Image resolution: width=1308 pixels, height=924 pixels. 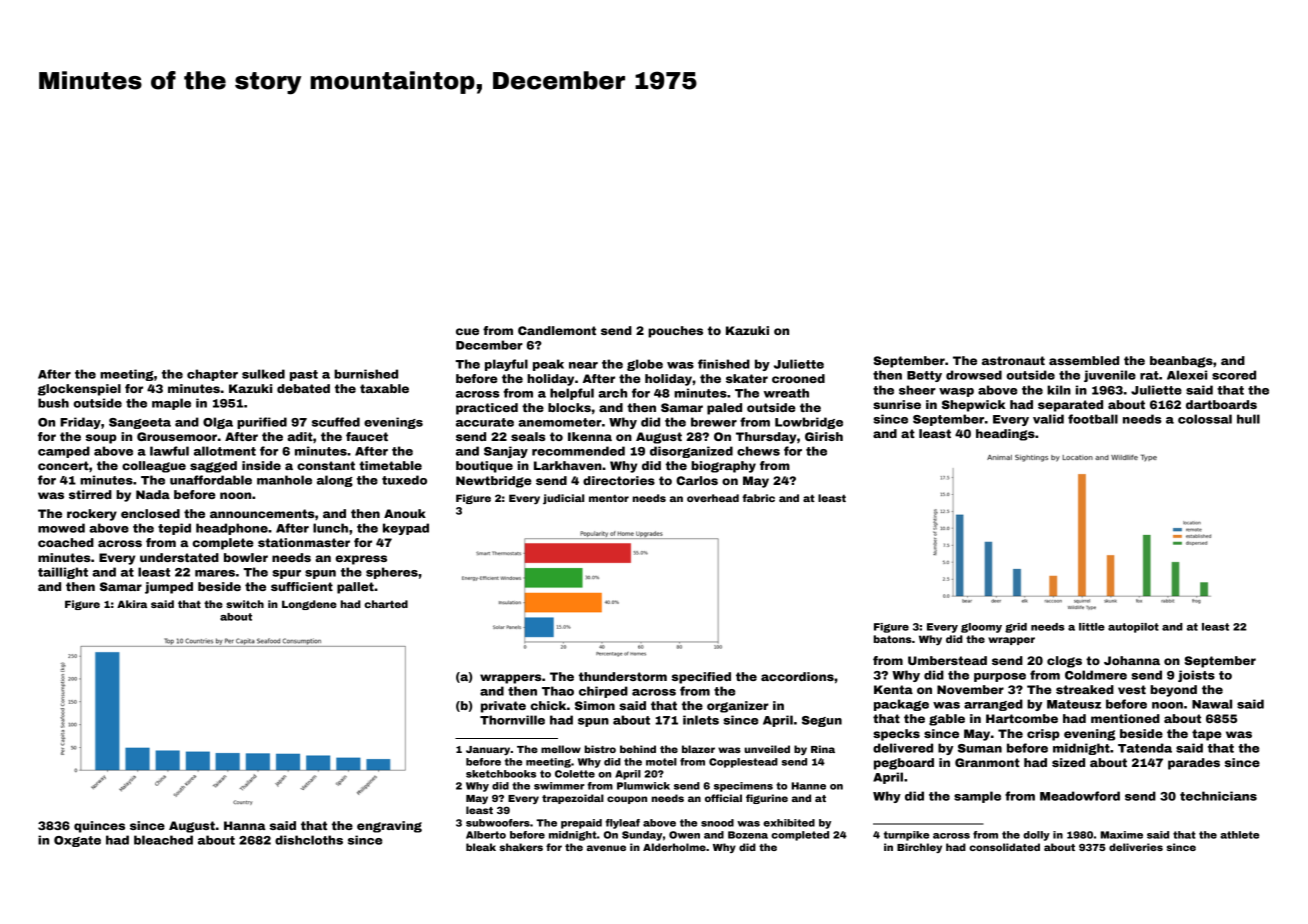 What do you see at coordinates (1013, 360) in the screenshot?
I see `astronaut` at bounding box center [1013, 360].
